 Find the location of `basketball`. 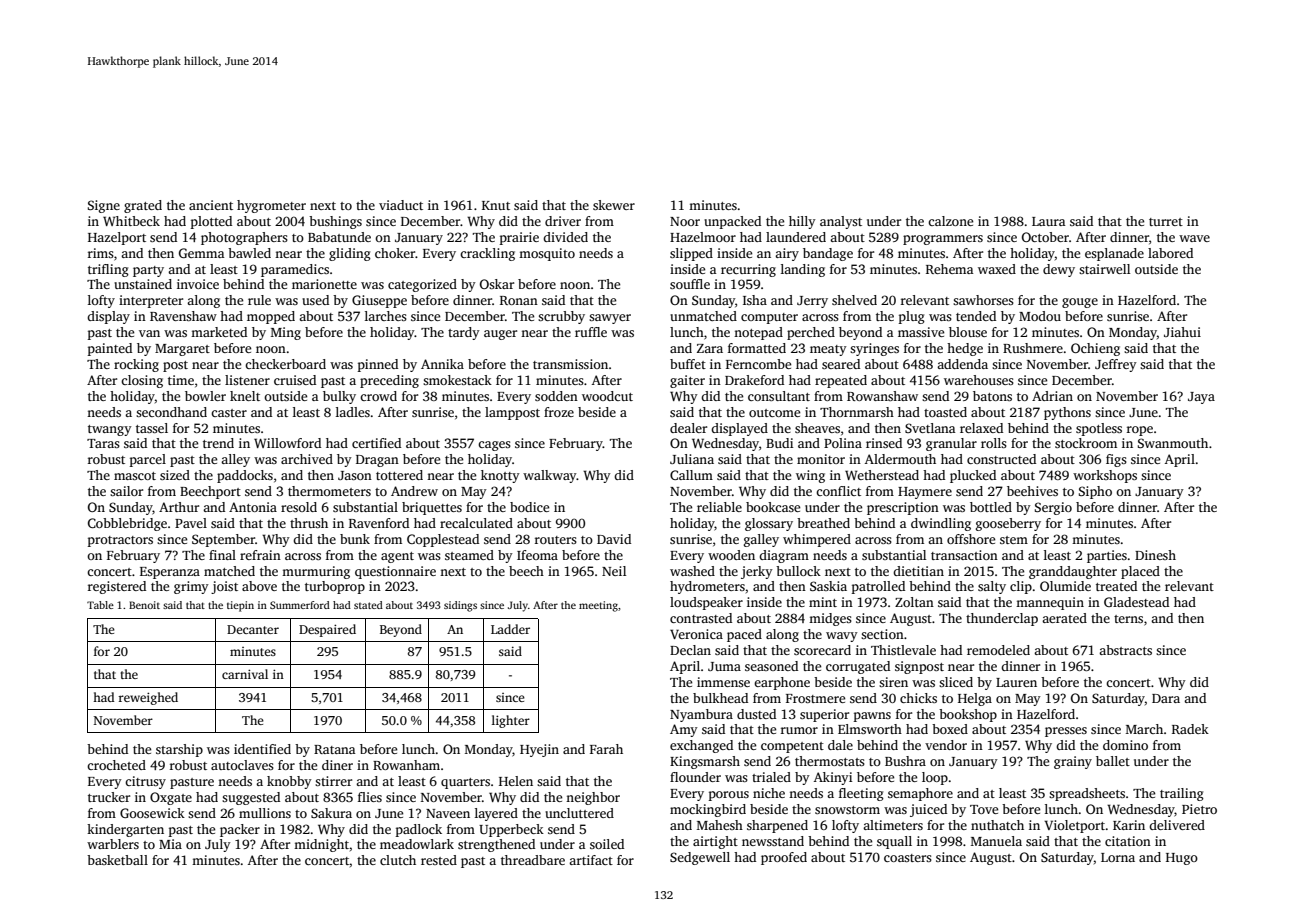

basketball is located at coordinates (117, 860).
